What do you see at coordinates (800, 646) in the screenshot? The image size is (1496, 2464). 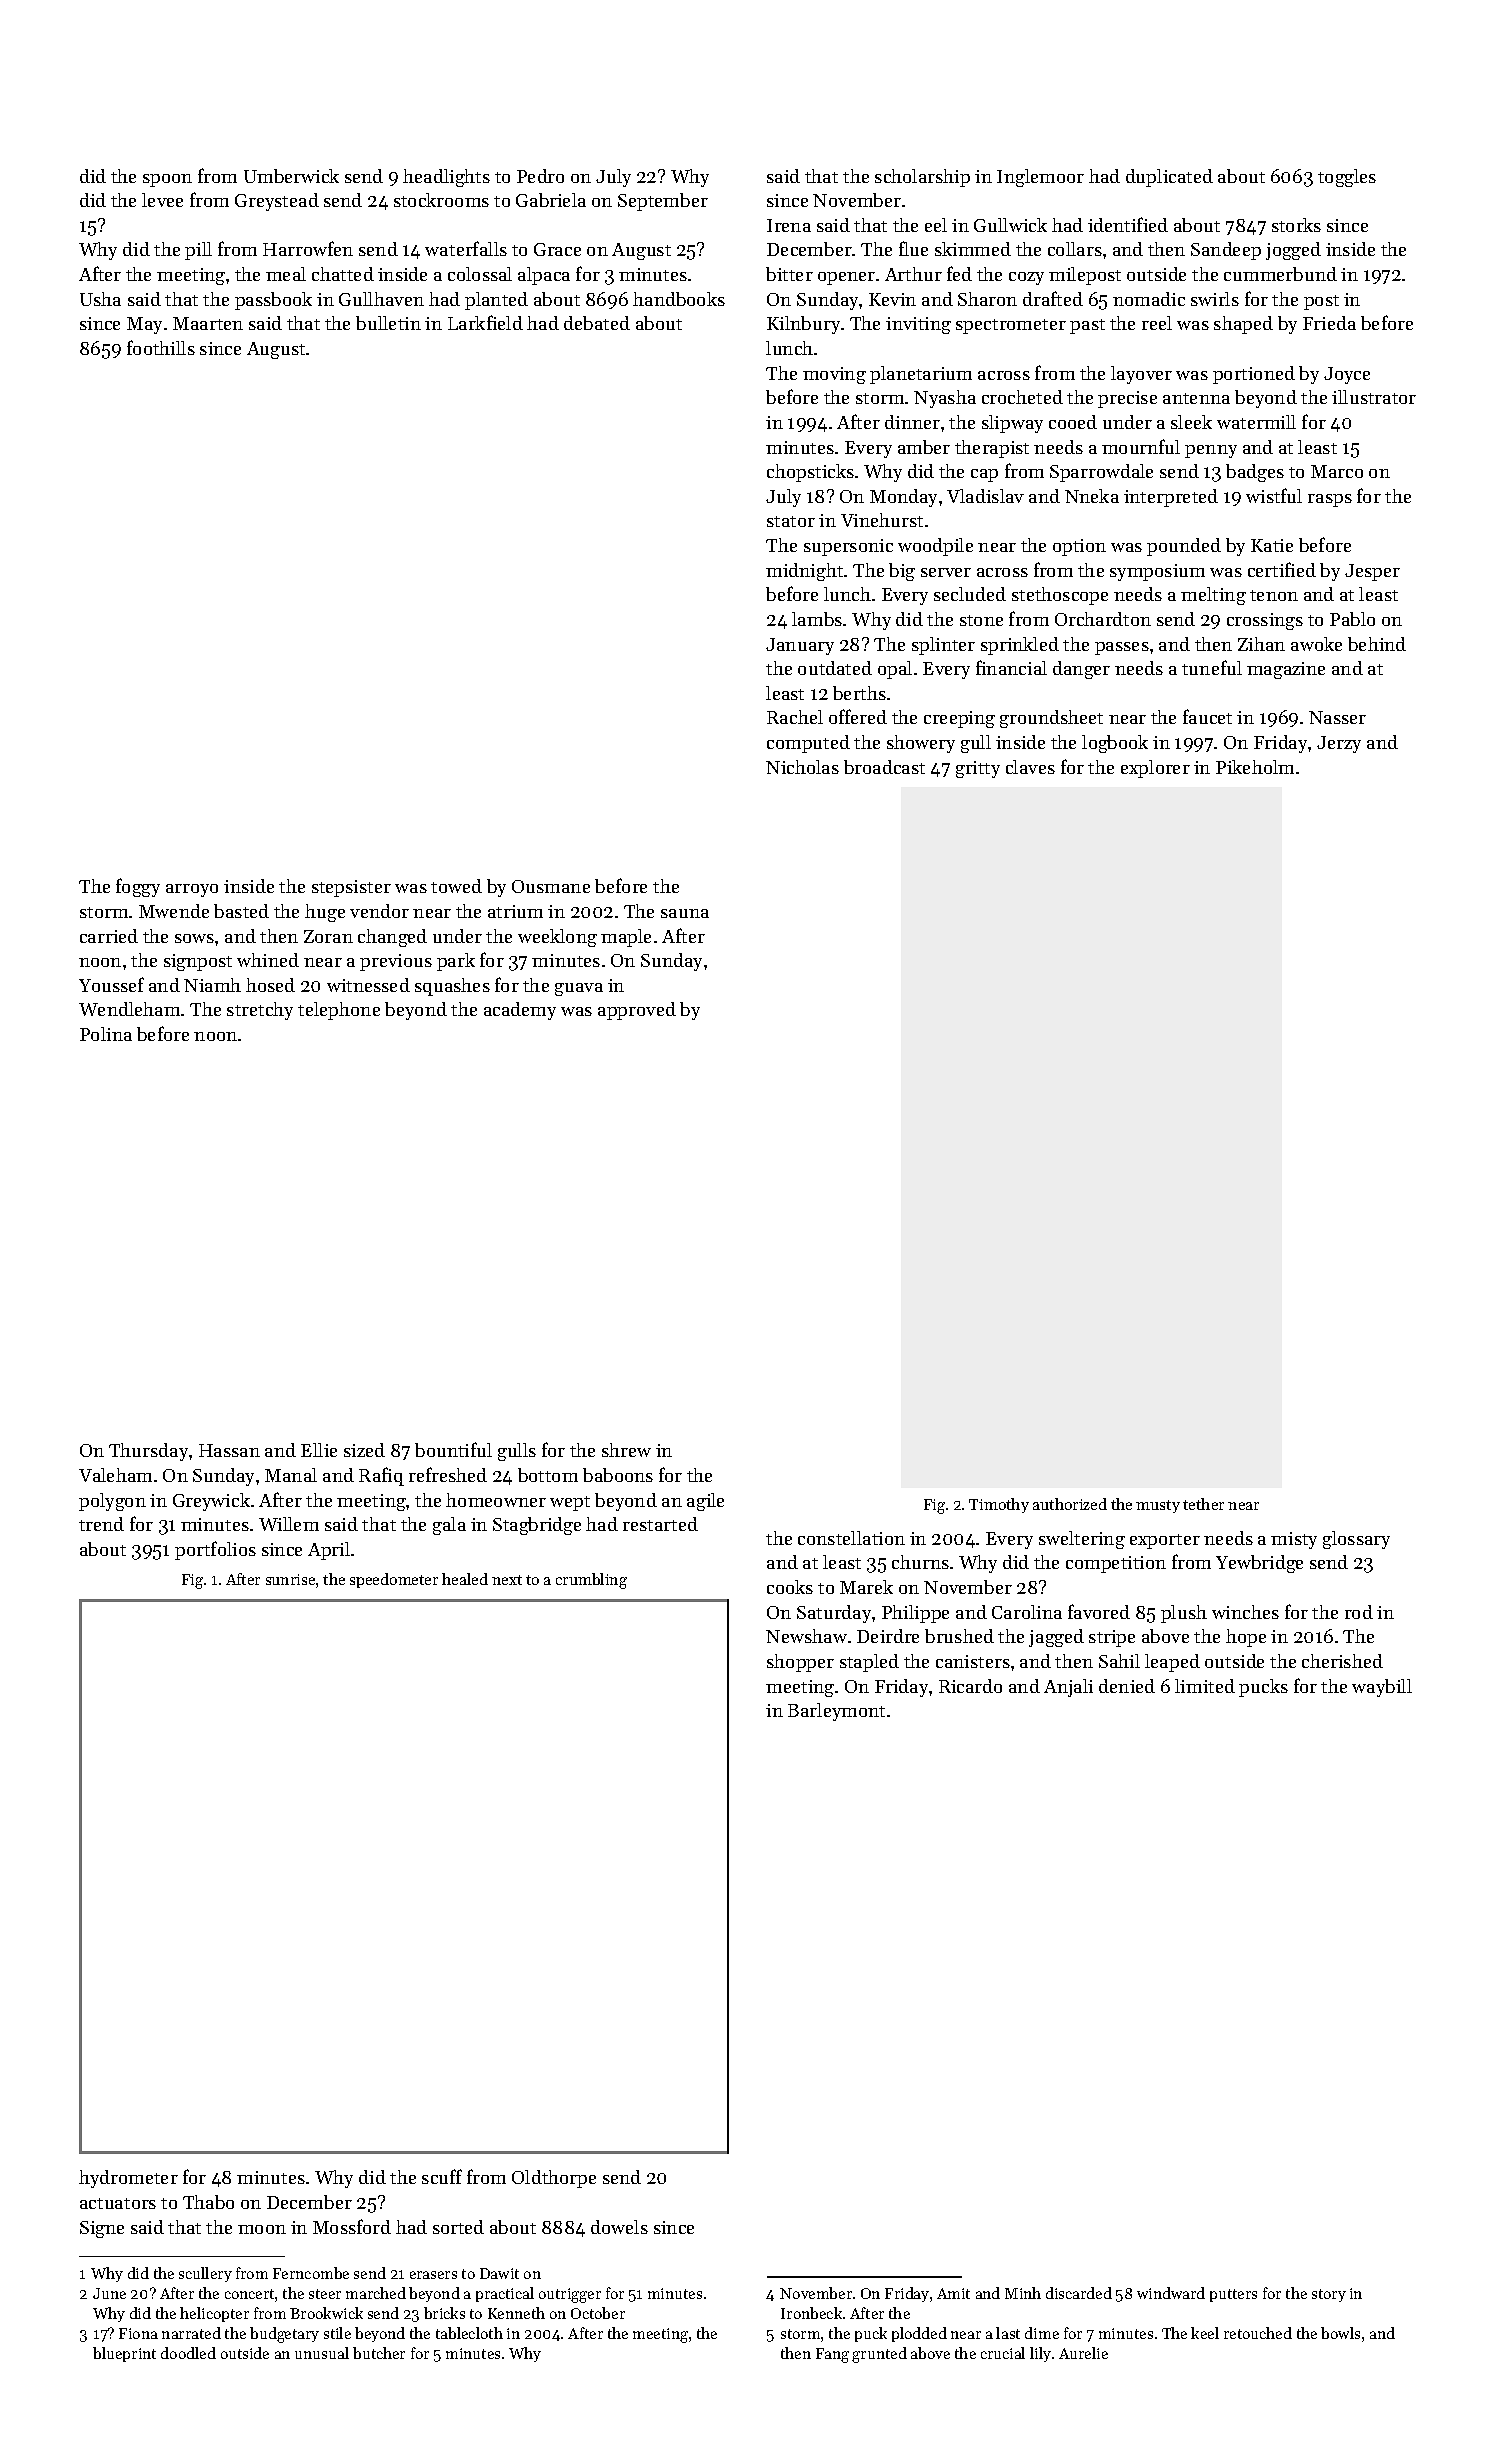 I see `January` at bounding box center [800, 646].
